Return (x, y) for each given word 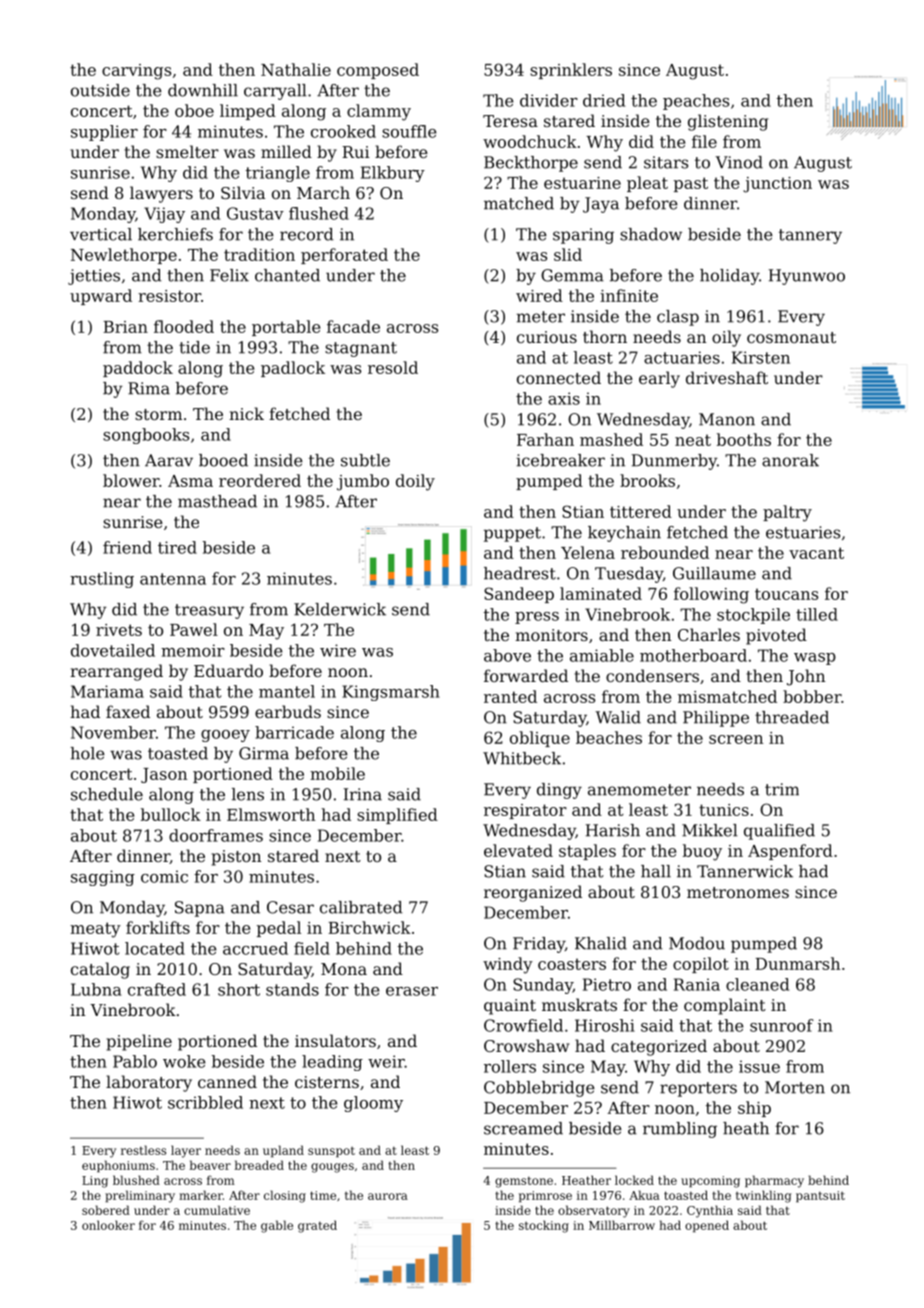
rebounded (665, 552)
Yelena (588, 552)
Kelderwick (340, 609)
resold (393, 367)
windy (508, 965)
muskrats (579, 1004)
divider (549, 100)
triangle (278, 174)
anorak (790, 460)
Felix (229, 275)
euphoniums (118, 1166)
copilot (701, 965)
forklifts (158, 927)
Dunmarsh (797, 963)
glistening (728, 122)
